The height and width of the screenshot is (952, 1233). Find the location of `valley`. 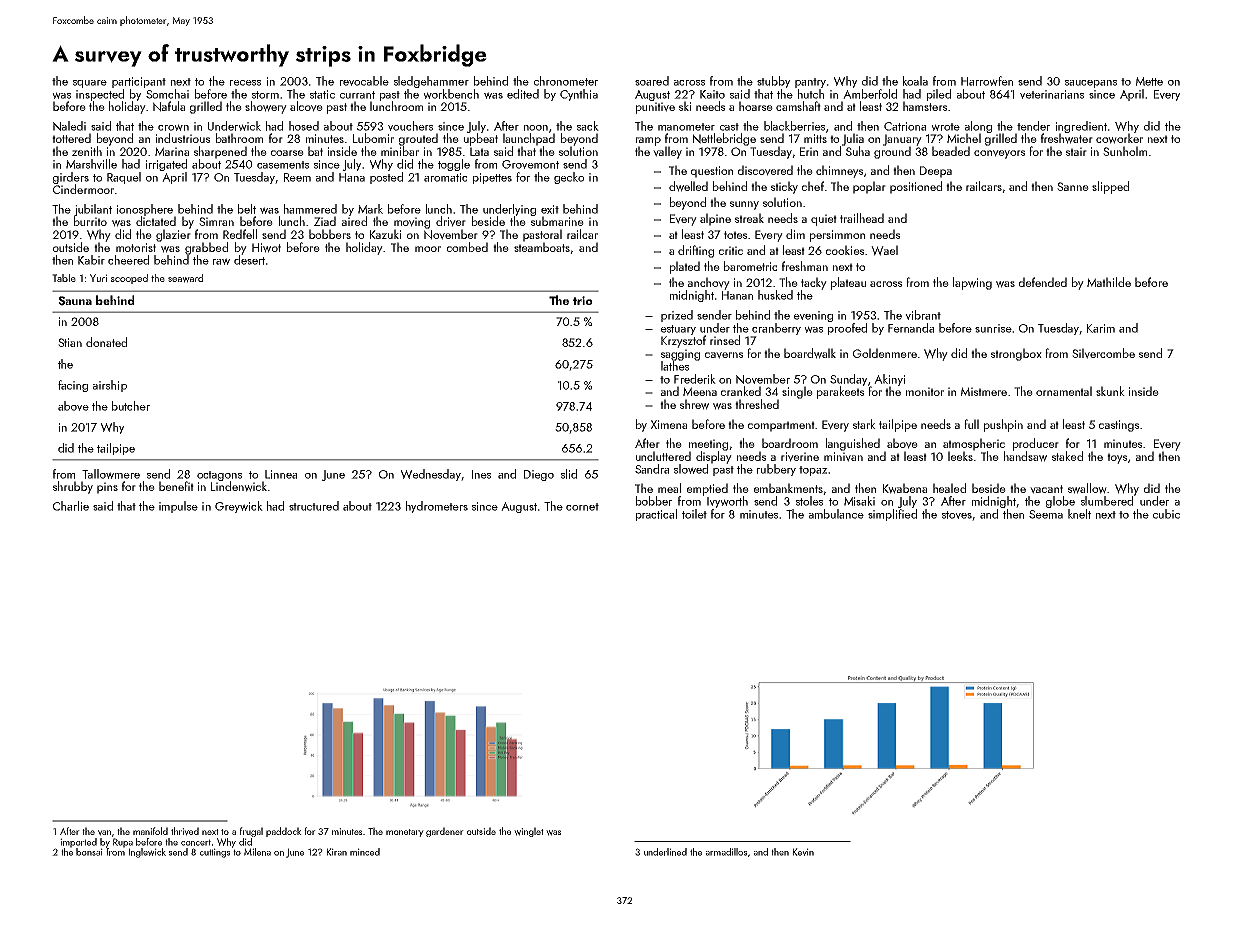

valley is located at coordinates (667, 152).
